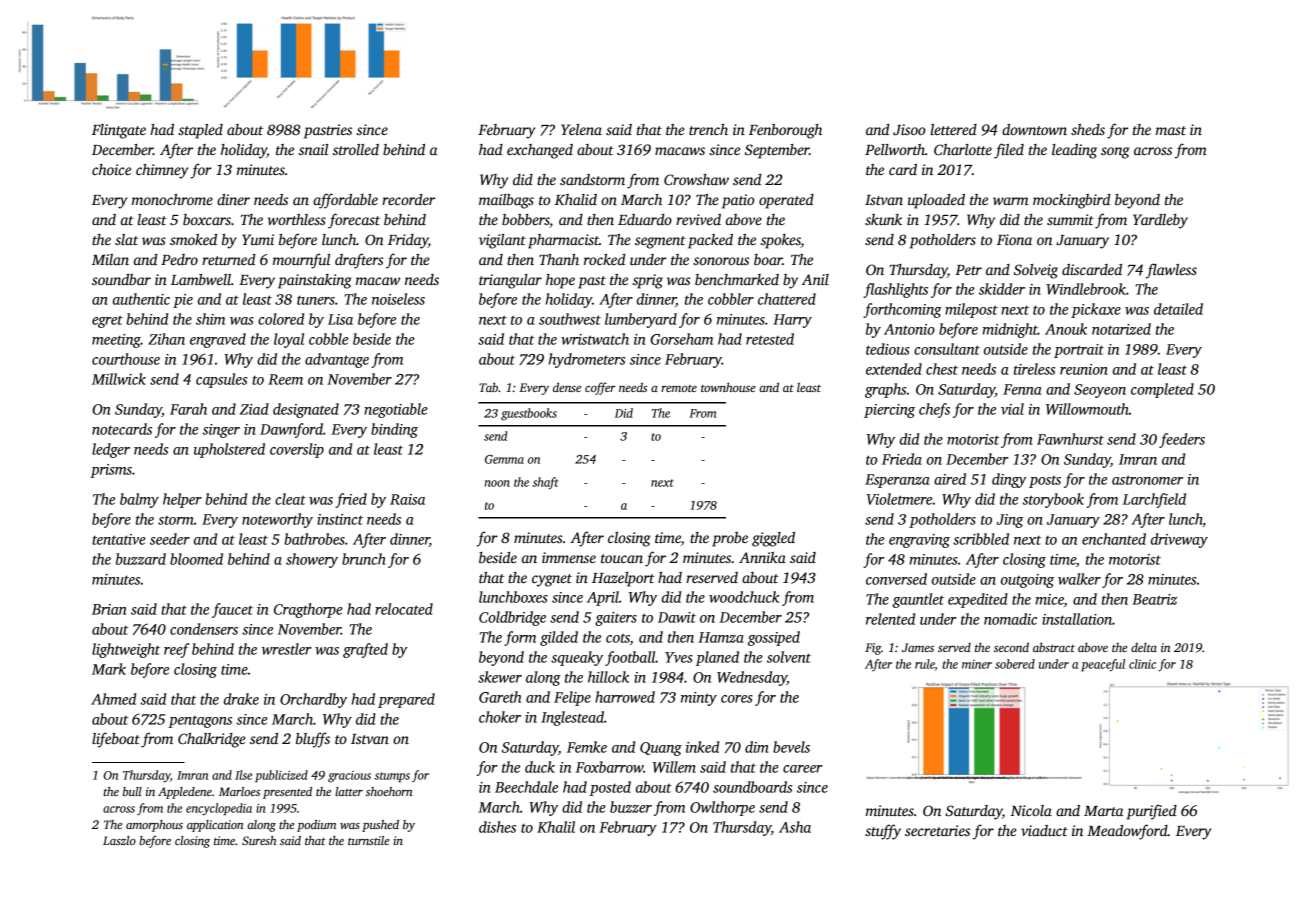 The height and width of the screenshot is (924, 1308). What do you see at coordinates (259, 840) in the screenshot?
I see `Suresh` at bounding box center [259, 840].
